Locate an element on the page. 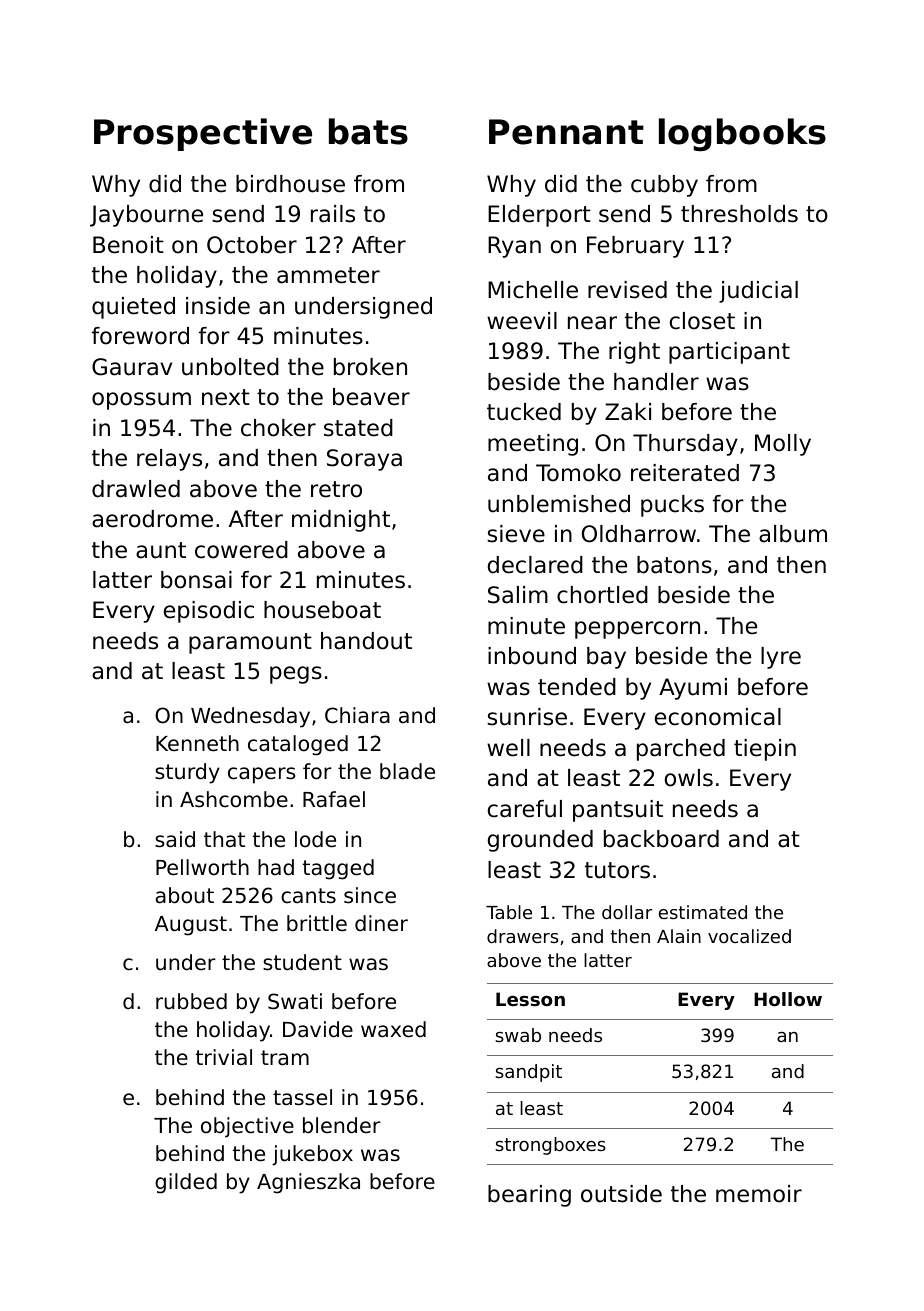 The height and width of the document is (1311, 924). meeting is located at coordinates (533, 445).
